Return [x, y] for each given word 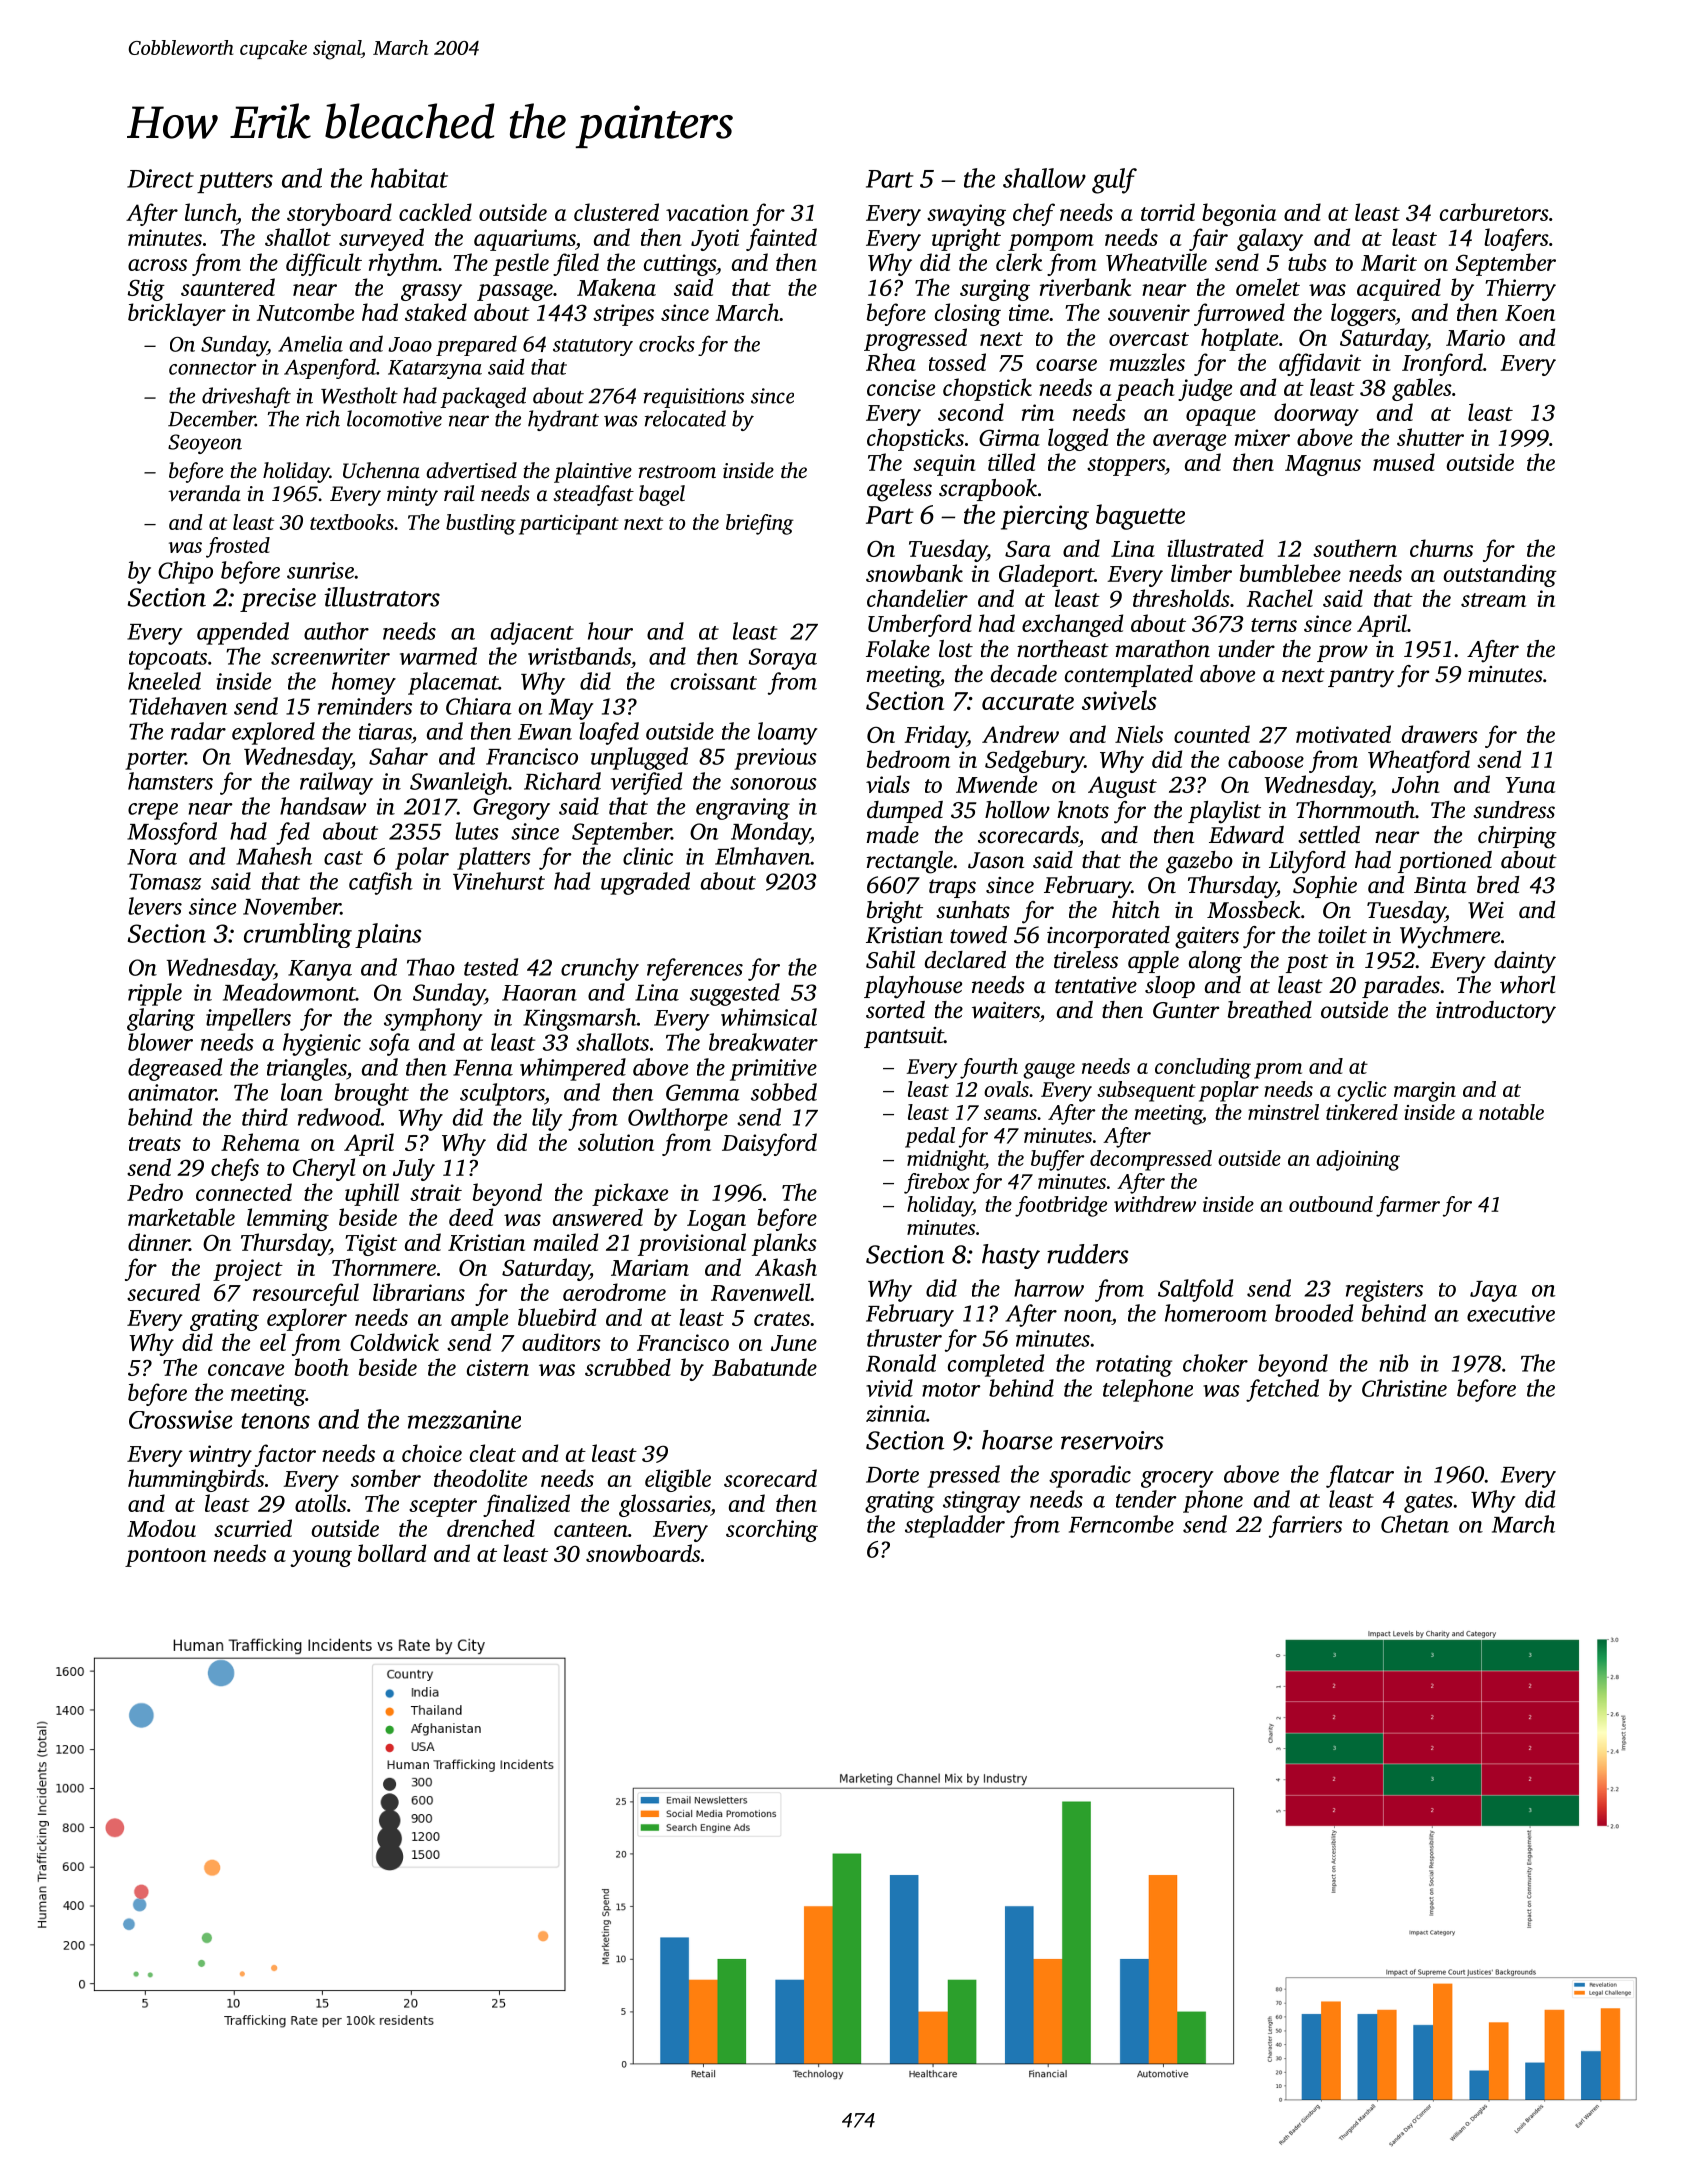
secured [163, 1292]
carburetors [1494, 212]
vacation [707, 212]
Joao [410, 344]
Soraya [783, 659]
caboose [1266, 759]
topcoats [168, 660]
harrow [1049, 1288]
